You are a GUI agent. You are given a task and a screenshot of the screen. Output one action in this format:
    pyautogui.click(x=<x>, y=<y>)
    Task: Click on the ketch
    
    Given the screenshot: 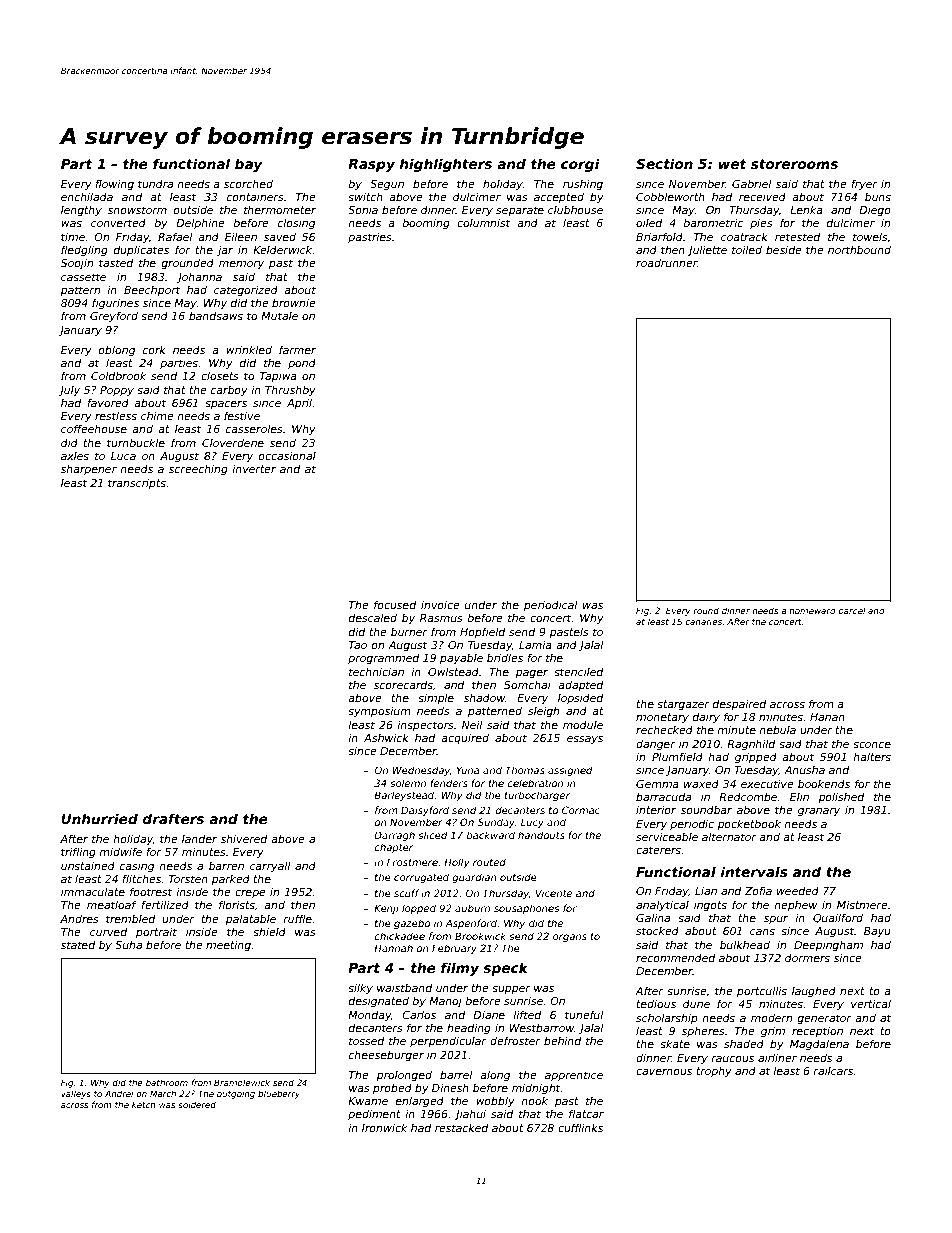 What is the action you would take?
    pyautogui.click(x=144, y=1104)
